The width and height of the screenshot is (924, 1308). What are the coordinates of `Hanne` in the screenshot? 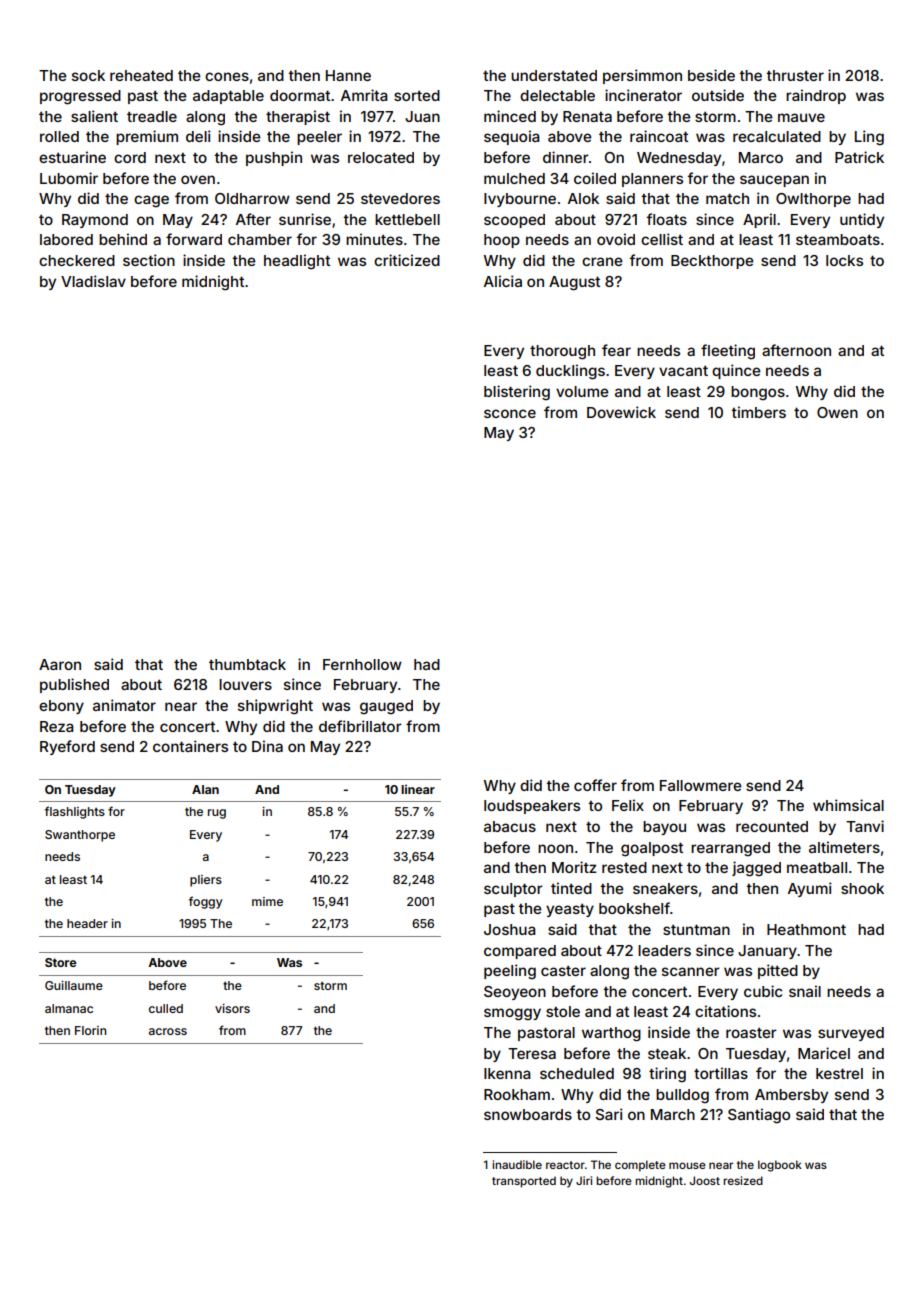 It's located at (348, 75).
